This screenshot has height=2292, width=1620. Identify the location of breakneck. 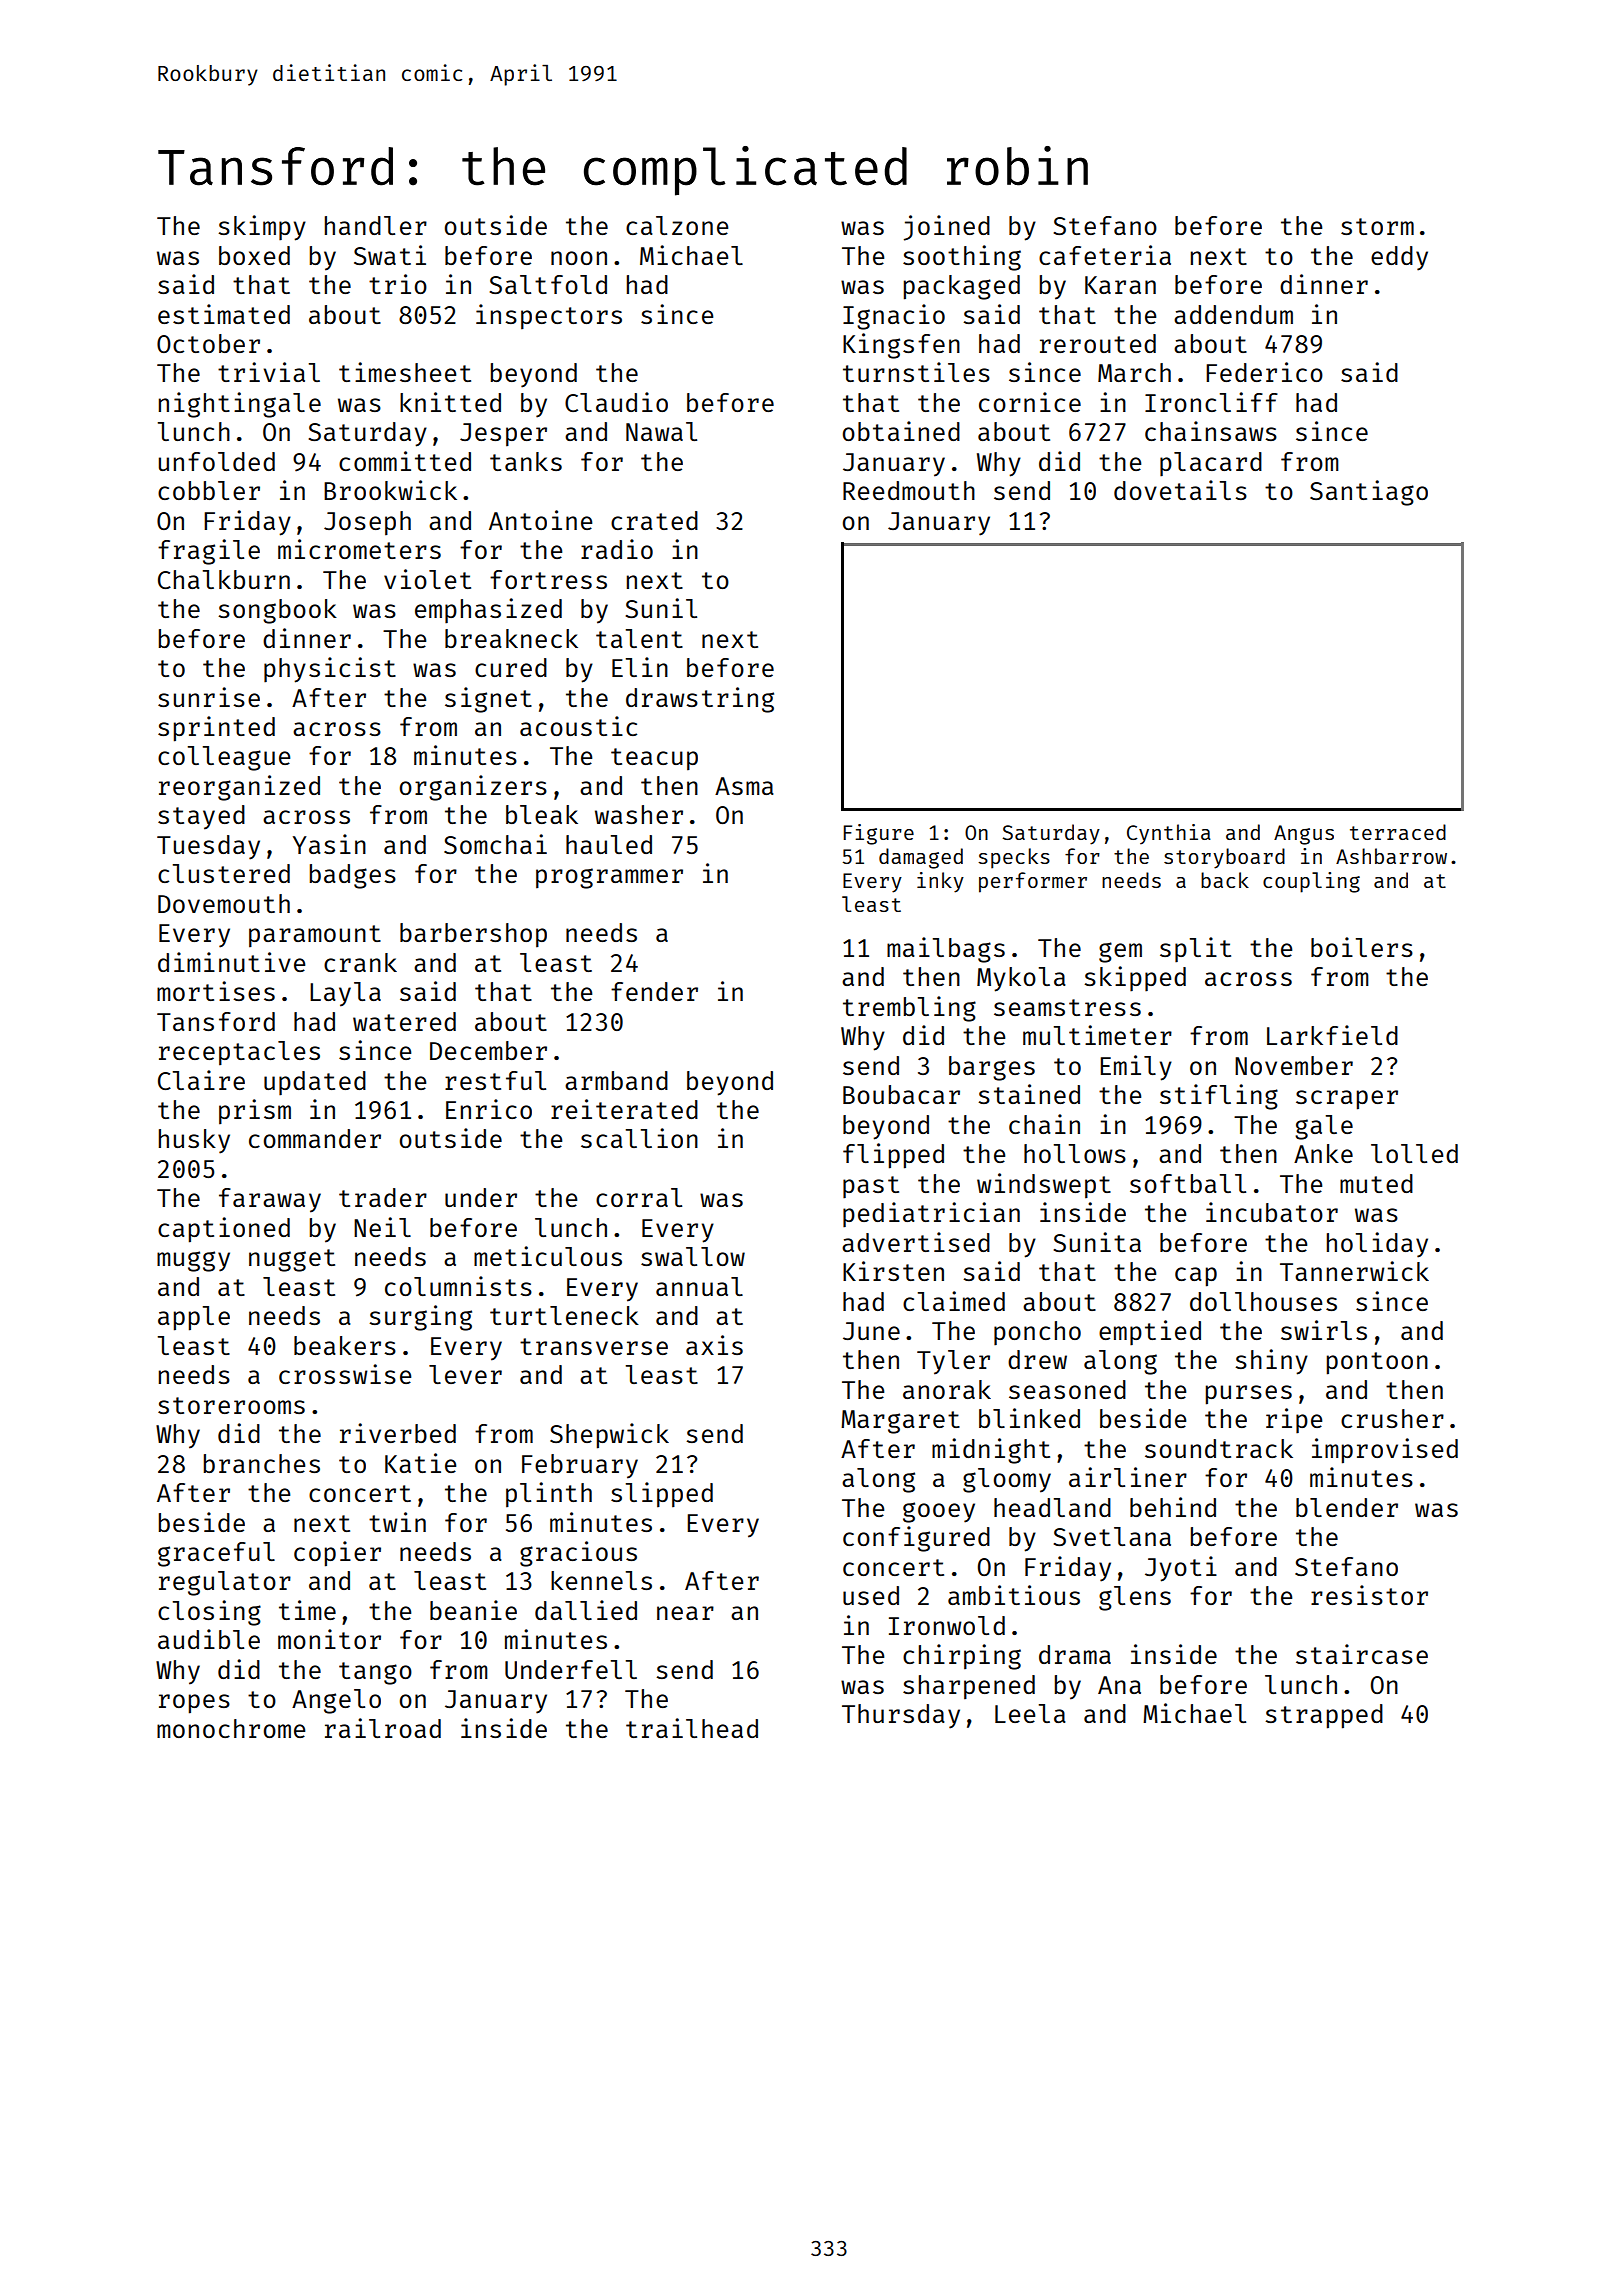
(511, 638).
